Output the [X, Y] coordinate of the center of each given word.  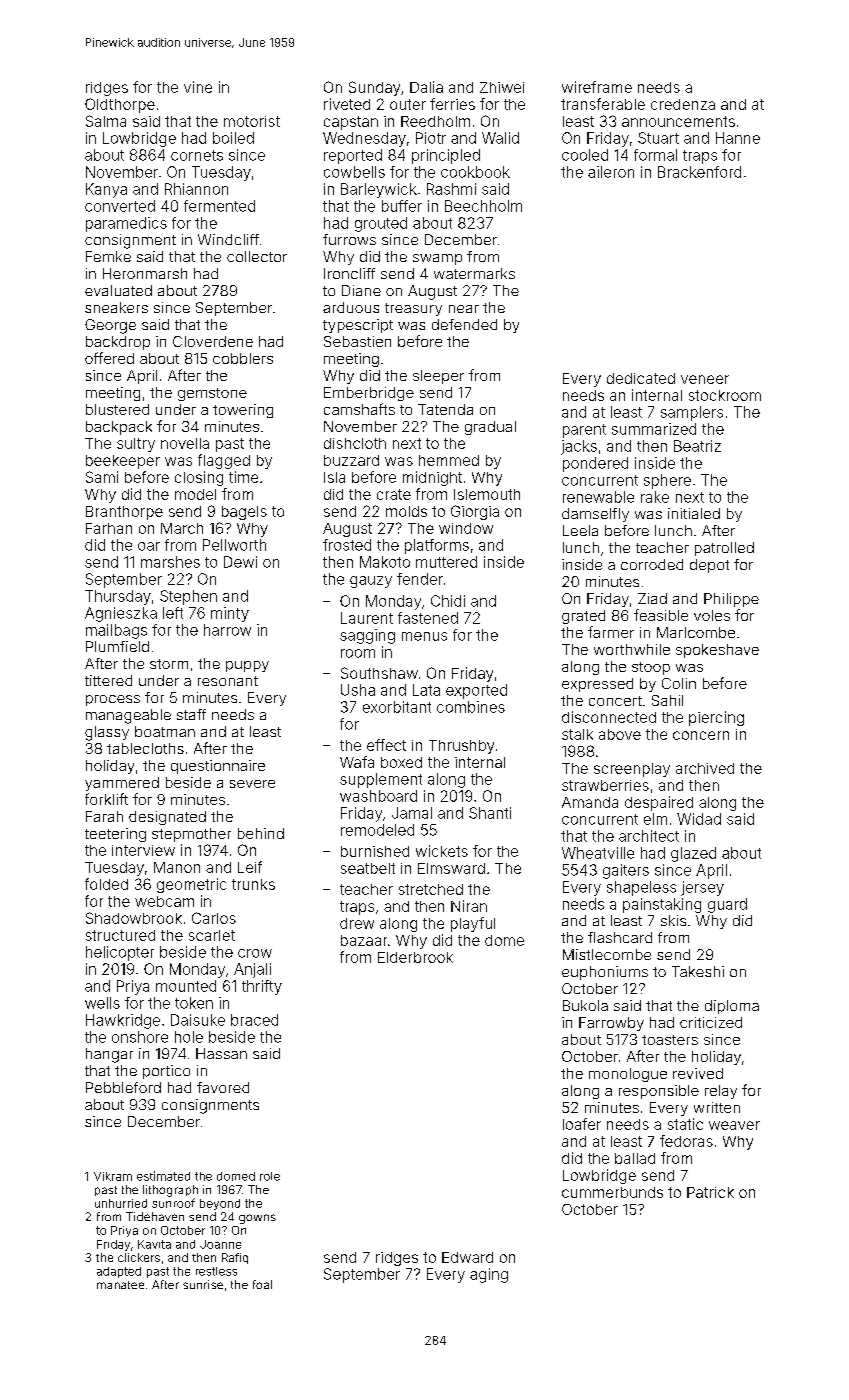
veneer [705, 379]
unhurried [121, 1203]
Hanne [738, 138]
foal [262, 1284]
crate [394, 494]
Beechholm [483, 206]
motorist [252, 121]
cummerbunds [612, 1192]
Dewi [240, 562]
